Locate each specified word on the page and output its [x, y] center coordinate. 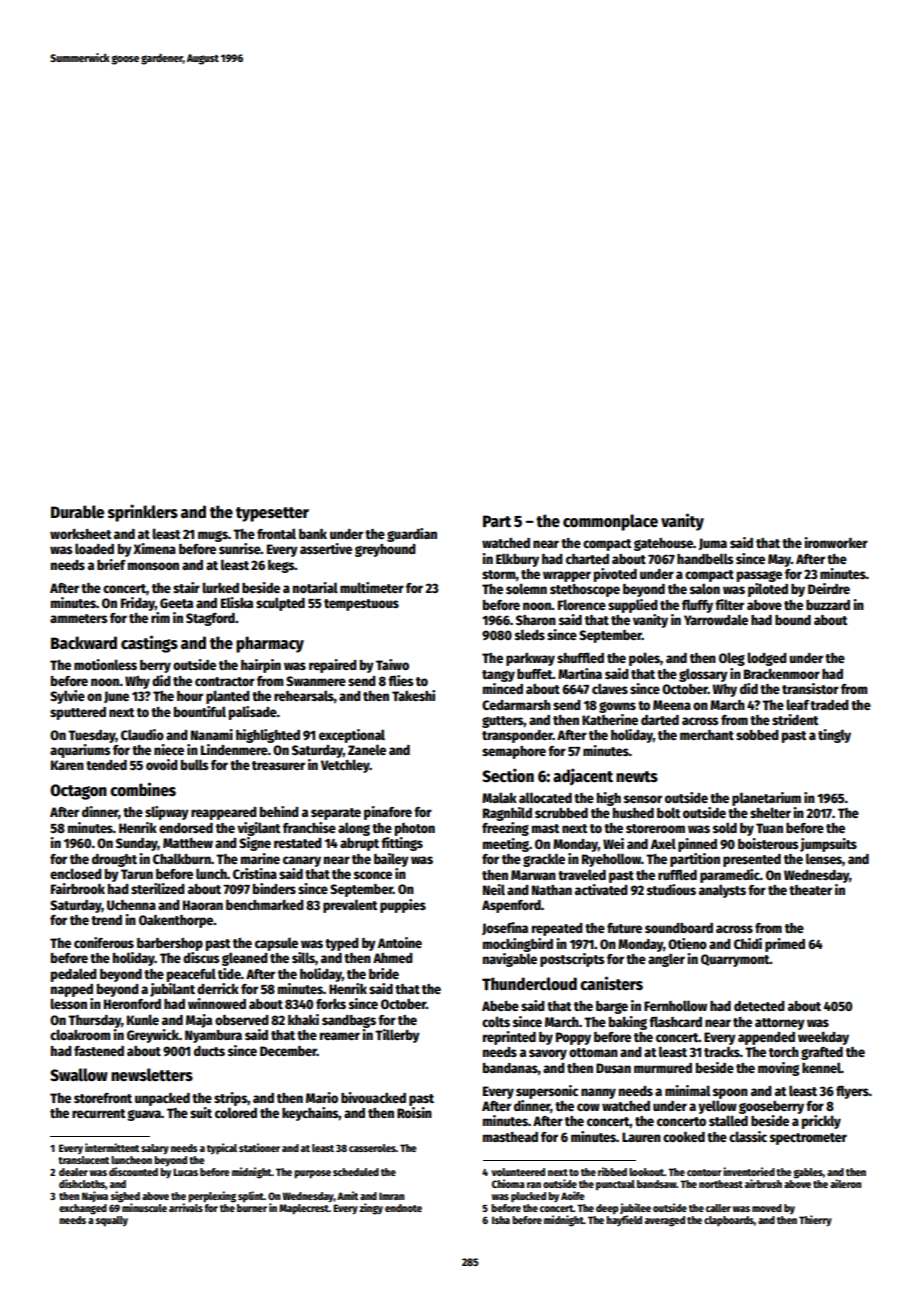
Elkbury [517, 560]
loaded [94, 548]
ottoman [593, 1052]
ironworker [836, 542]
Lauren [641, 1137]
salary [155, 1149]
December [288, 1051]
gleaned [245, 959]
